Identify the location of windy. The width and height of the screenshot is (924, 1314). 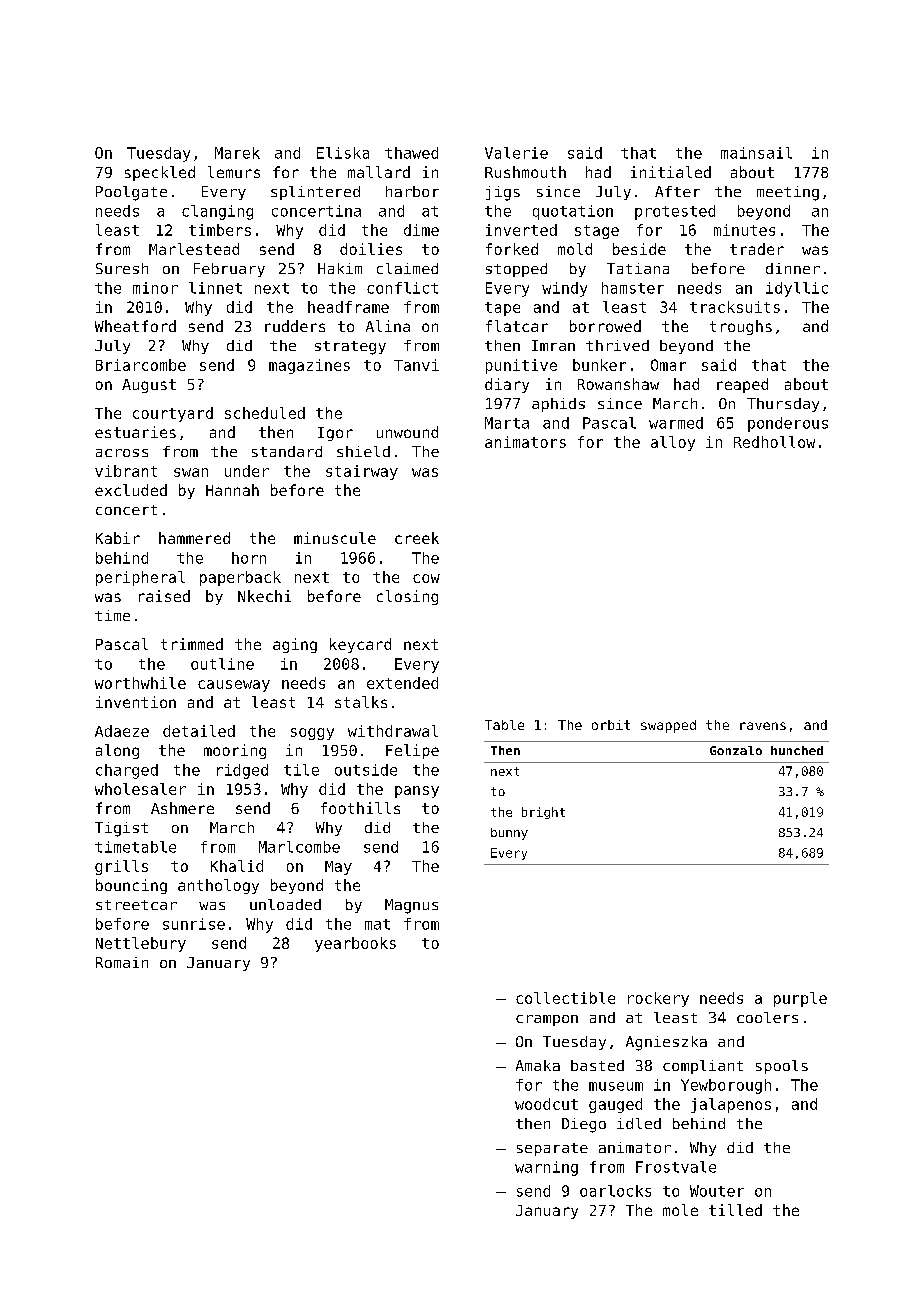
(564, 289).
